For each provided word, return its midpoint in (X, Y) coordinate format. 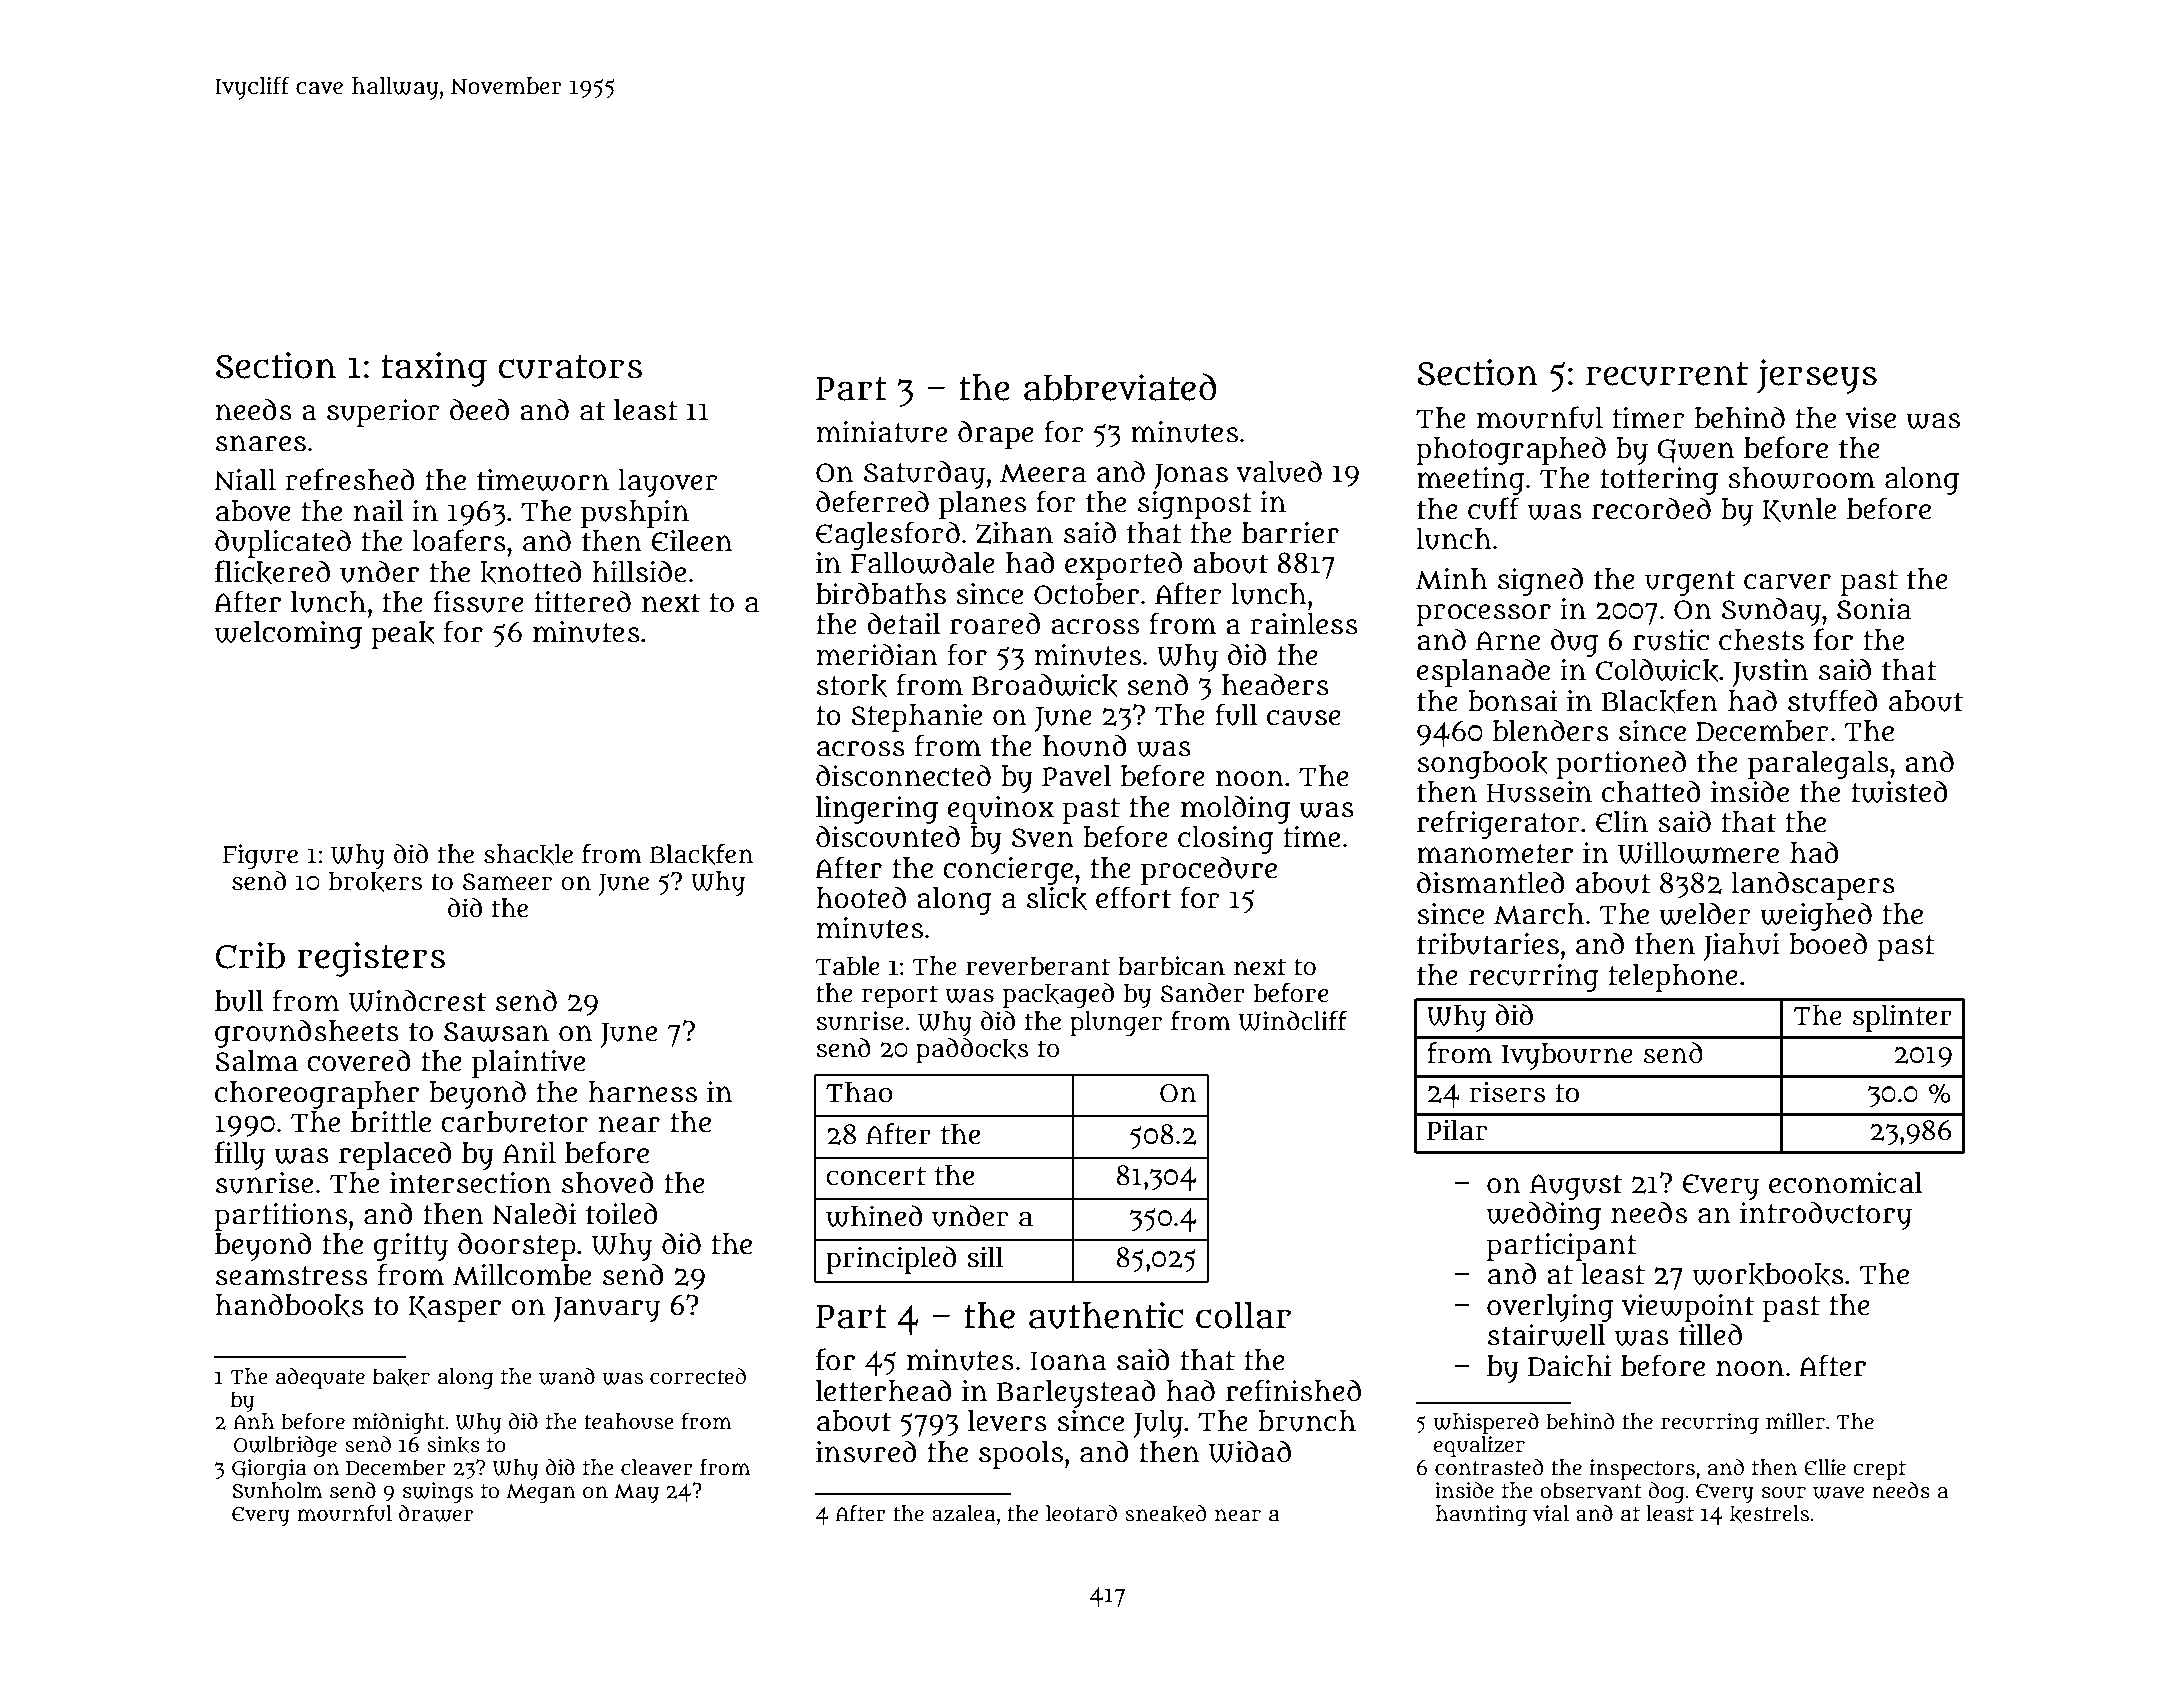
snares (261, 443)
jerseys (1817, 376)
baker (401, 1377)
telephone (1673, 978)
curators (570, 367)
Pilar (1457, 1130)
